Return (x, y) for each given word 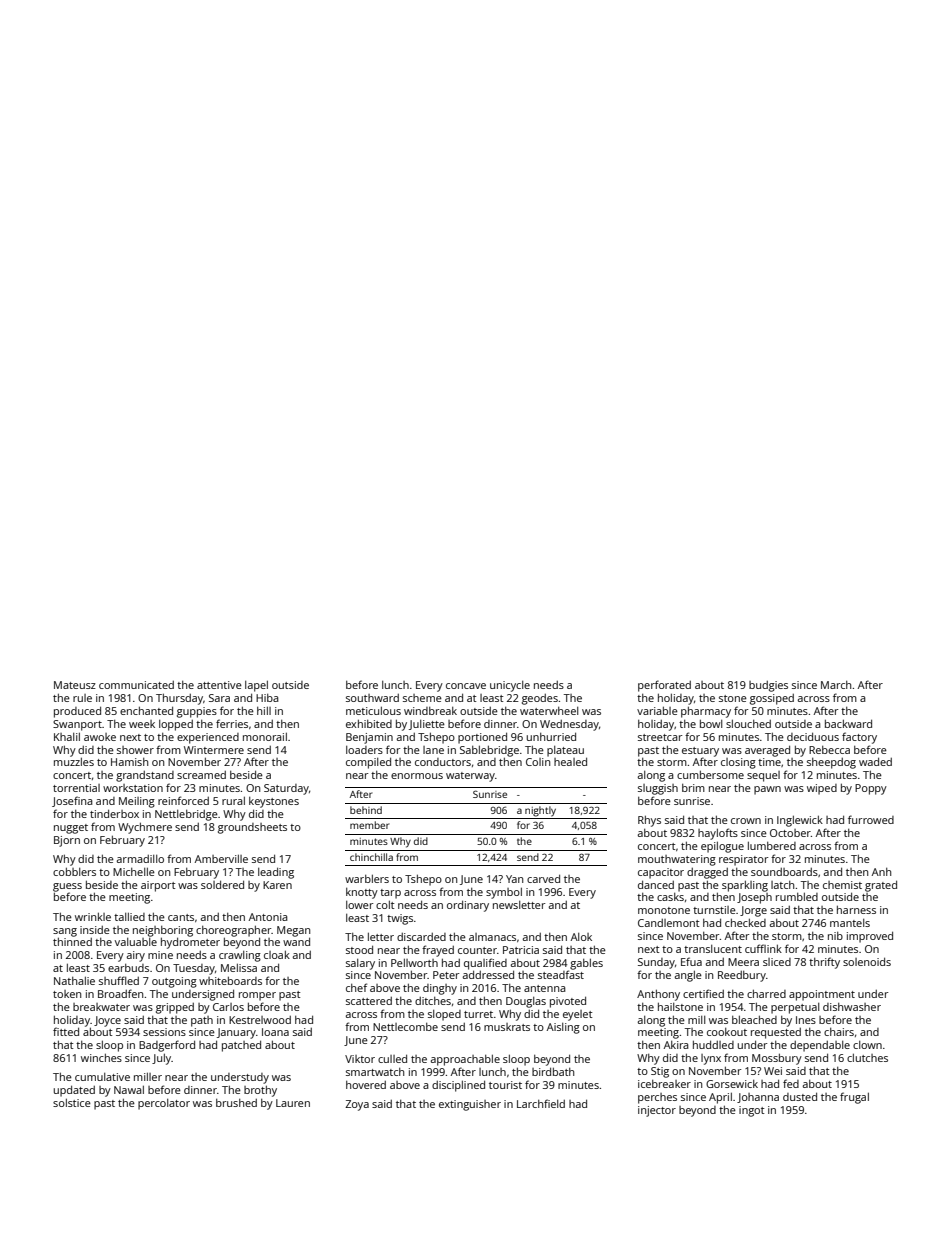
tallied (129, 916)
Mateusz (75, 685)
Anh (881, 872)
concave (466, 686)
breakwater (101, 1007)
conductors (443, 762)
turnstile (714, 910)
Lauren (293, 1103)
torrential (76, 788)
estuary (700, 752)
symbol (504, 893)
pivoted (568, 1002)
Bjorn (67, 841)
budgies (768, 686)
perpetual (795, 1008)
